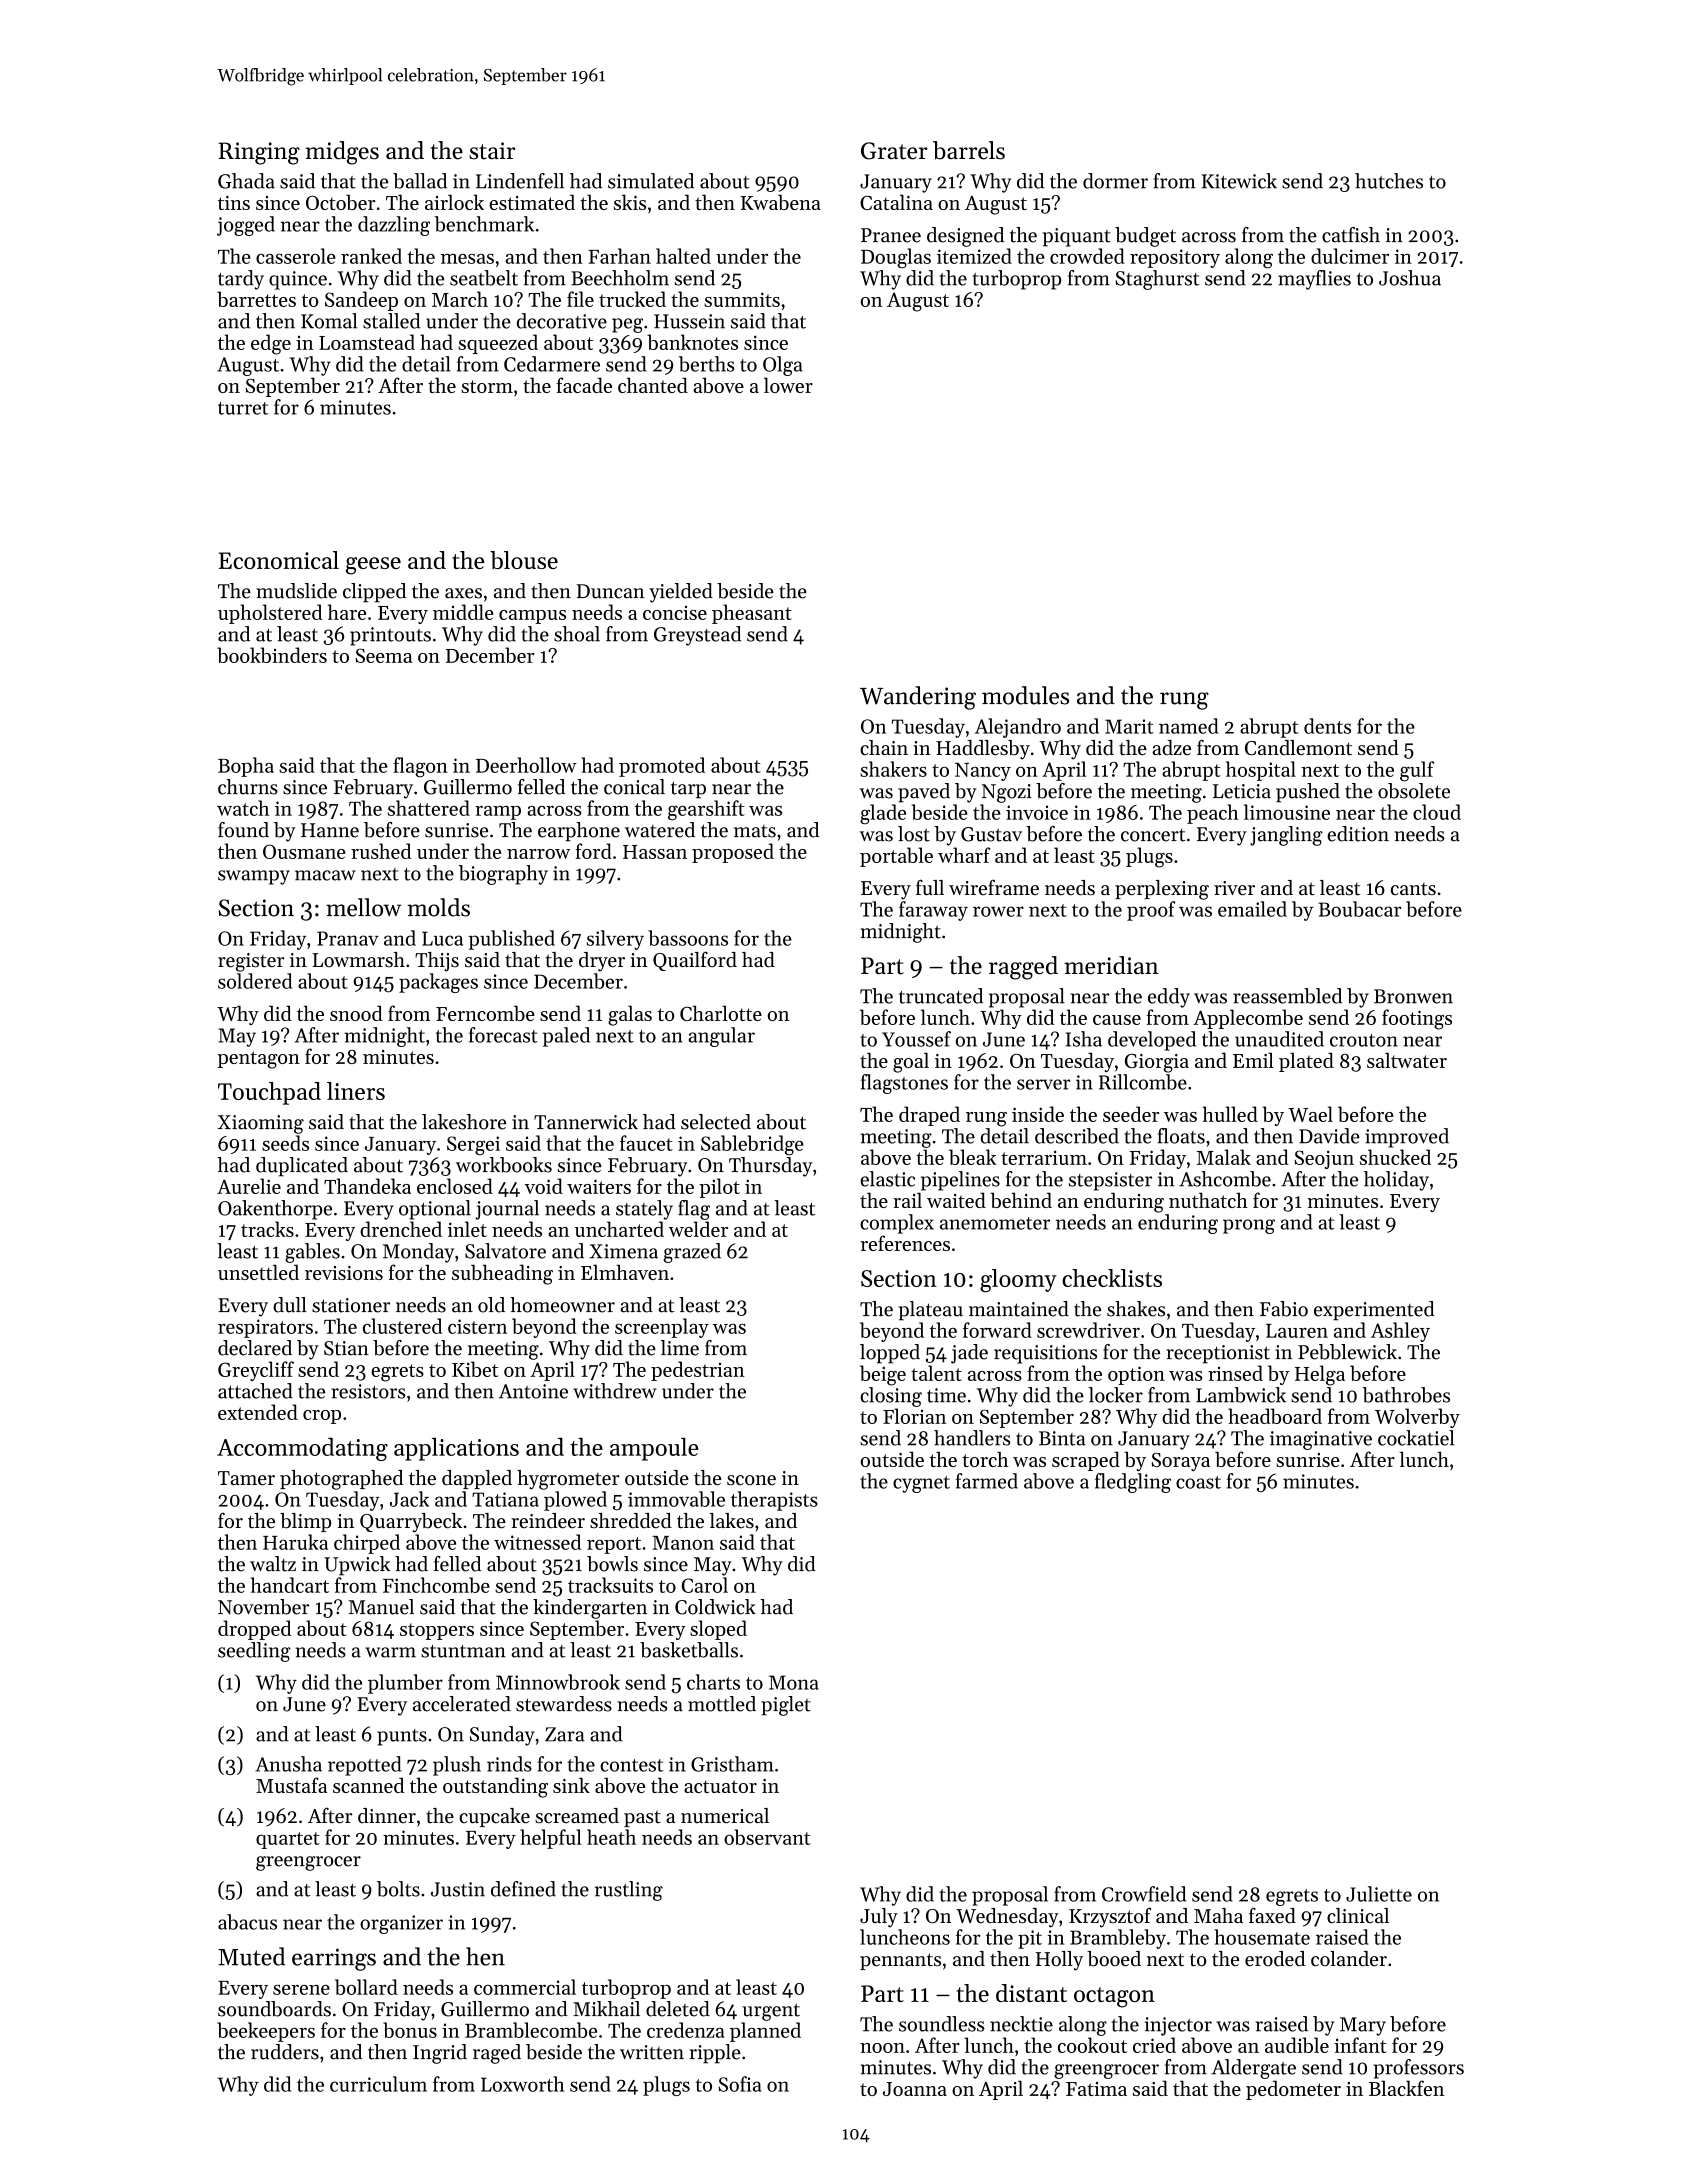 This image has width=1683, height=2178. Describe the element at coordinates (1410, 278) in the image. I see `Joshua` at that location.
